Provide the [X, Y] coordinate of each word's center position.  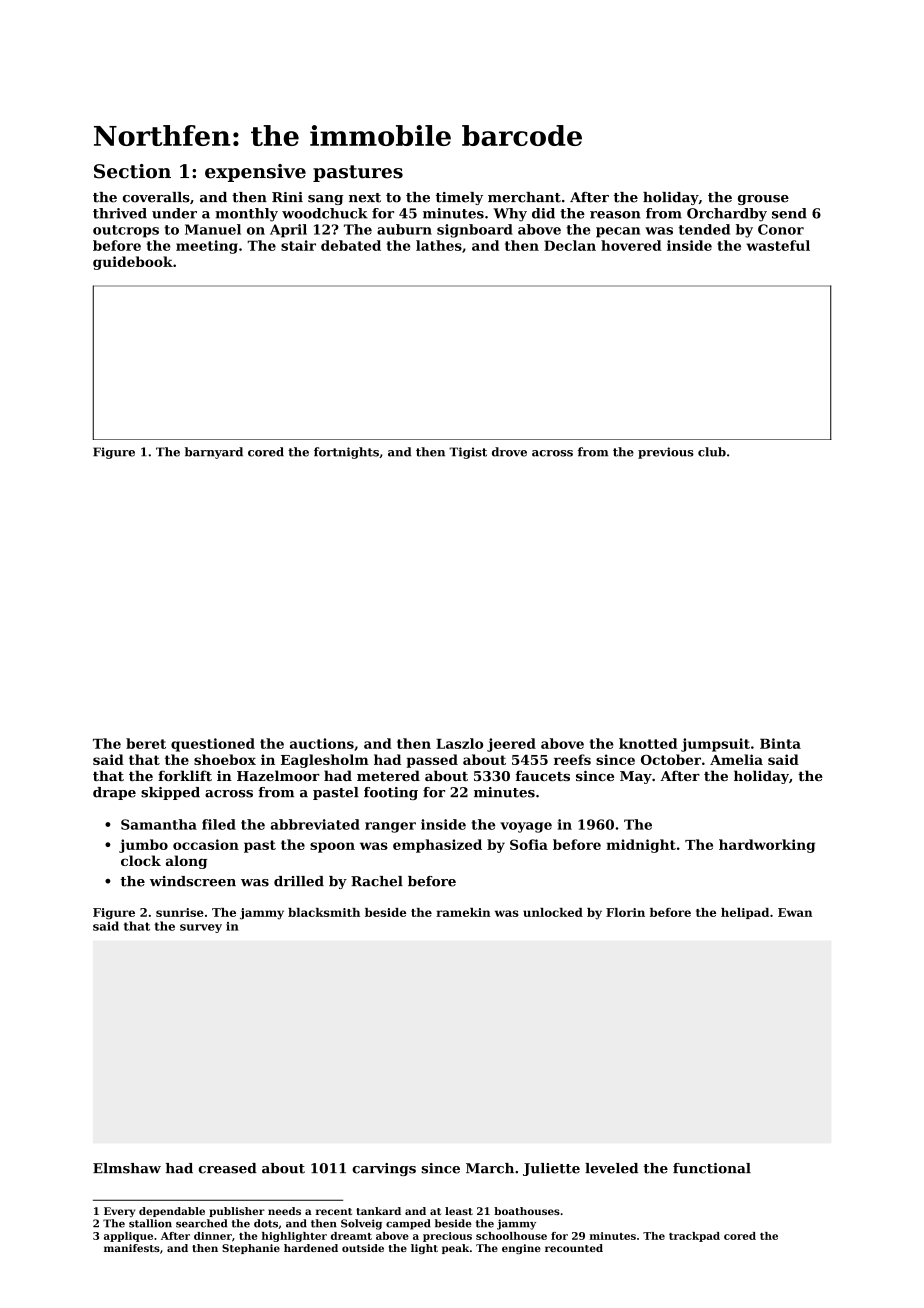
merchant [524, 197]
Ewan [795, 912]
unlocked [553, 912]
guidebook [133, 263]
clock [141, 860]
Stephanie [251, 1249]
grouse [763, 200]
